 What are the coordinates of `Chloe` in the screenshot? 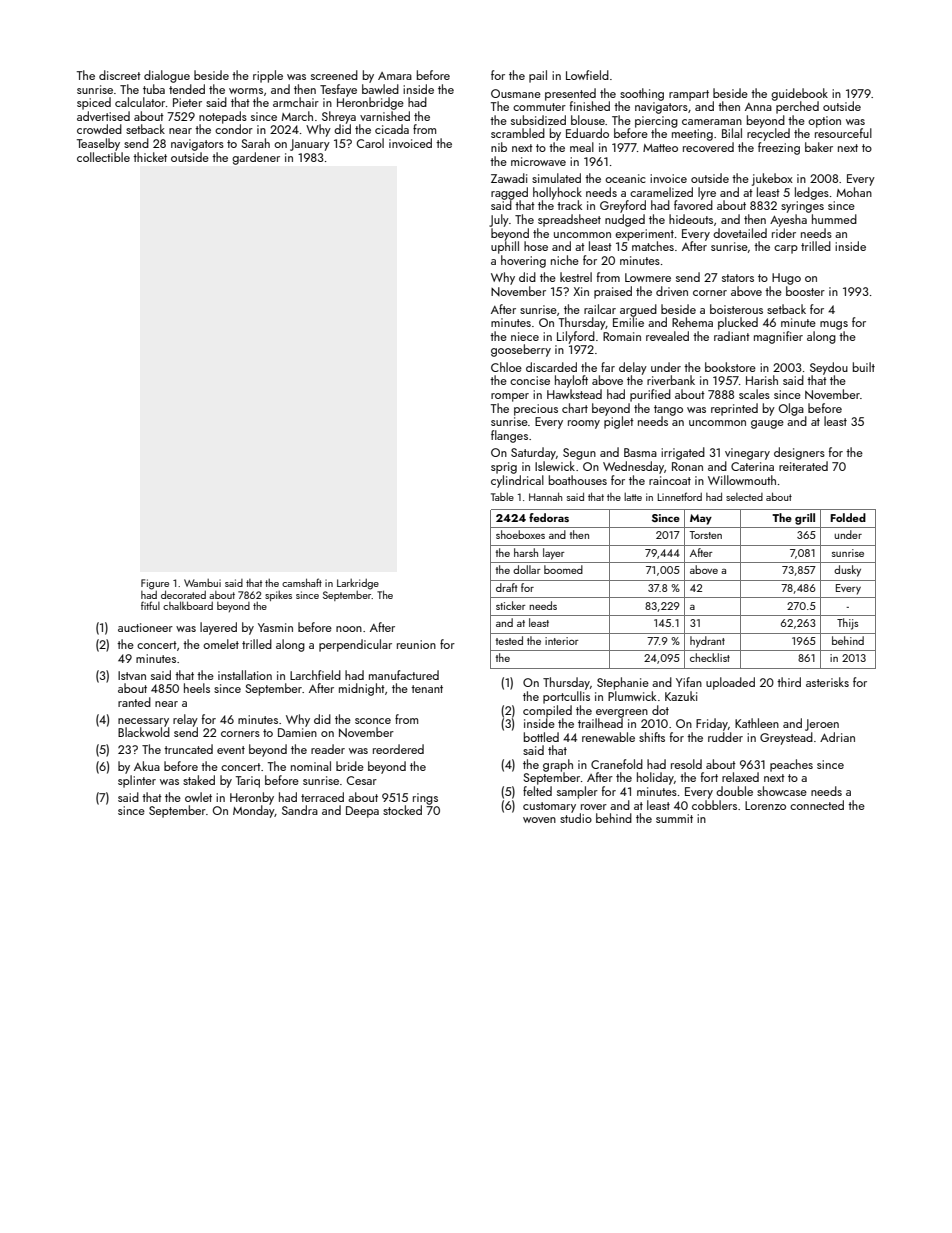 It's located at (506, 367).
